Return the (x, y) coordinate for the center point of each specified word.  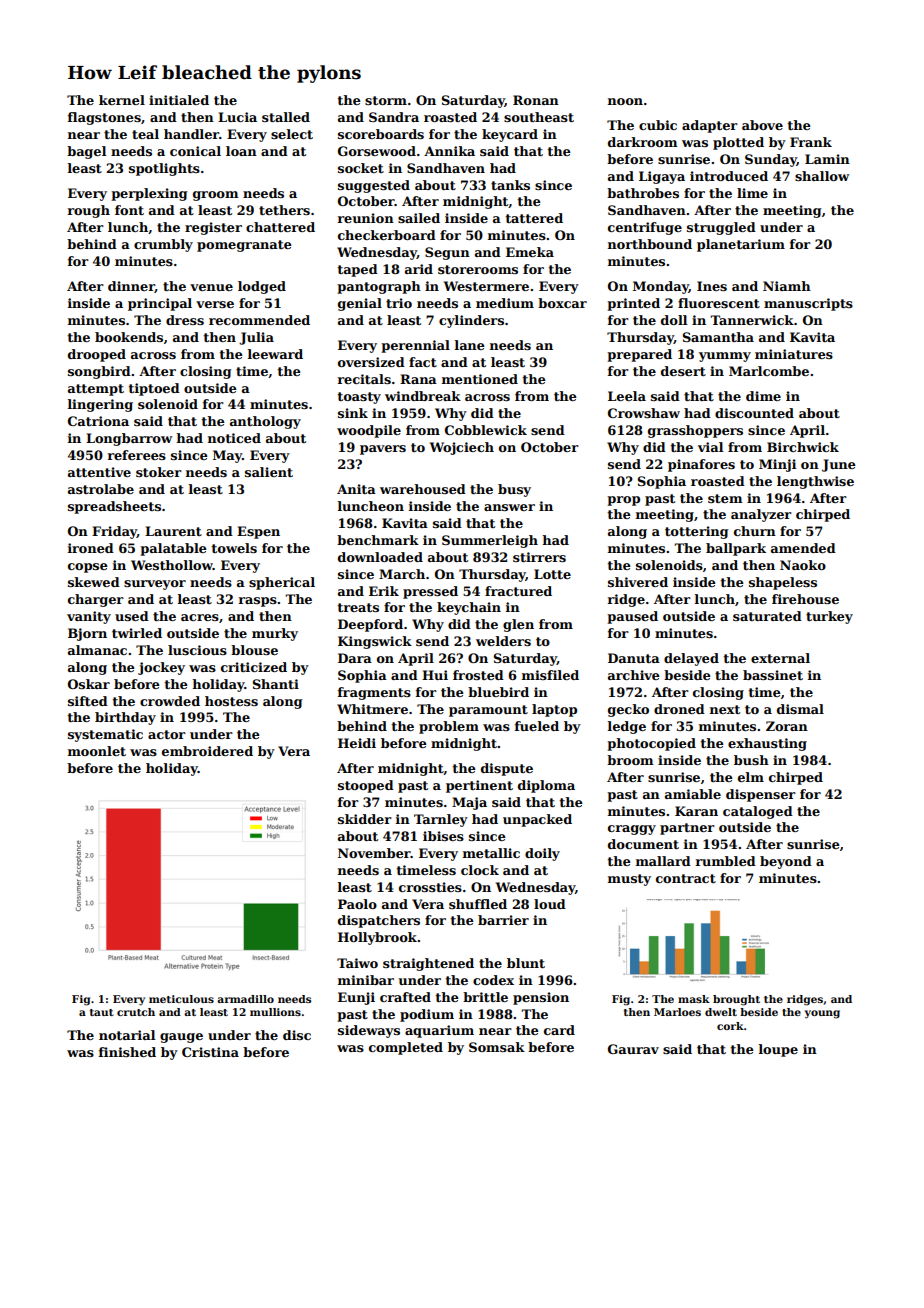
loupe (778, 1050)
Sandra (394, 117)
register (213, 228)
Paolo (357, 904)
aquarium (439, 1031)
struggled (721, 228)
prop (623, 501)
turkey (829, 617)
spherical (282, 583)
